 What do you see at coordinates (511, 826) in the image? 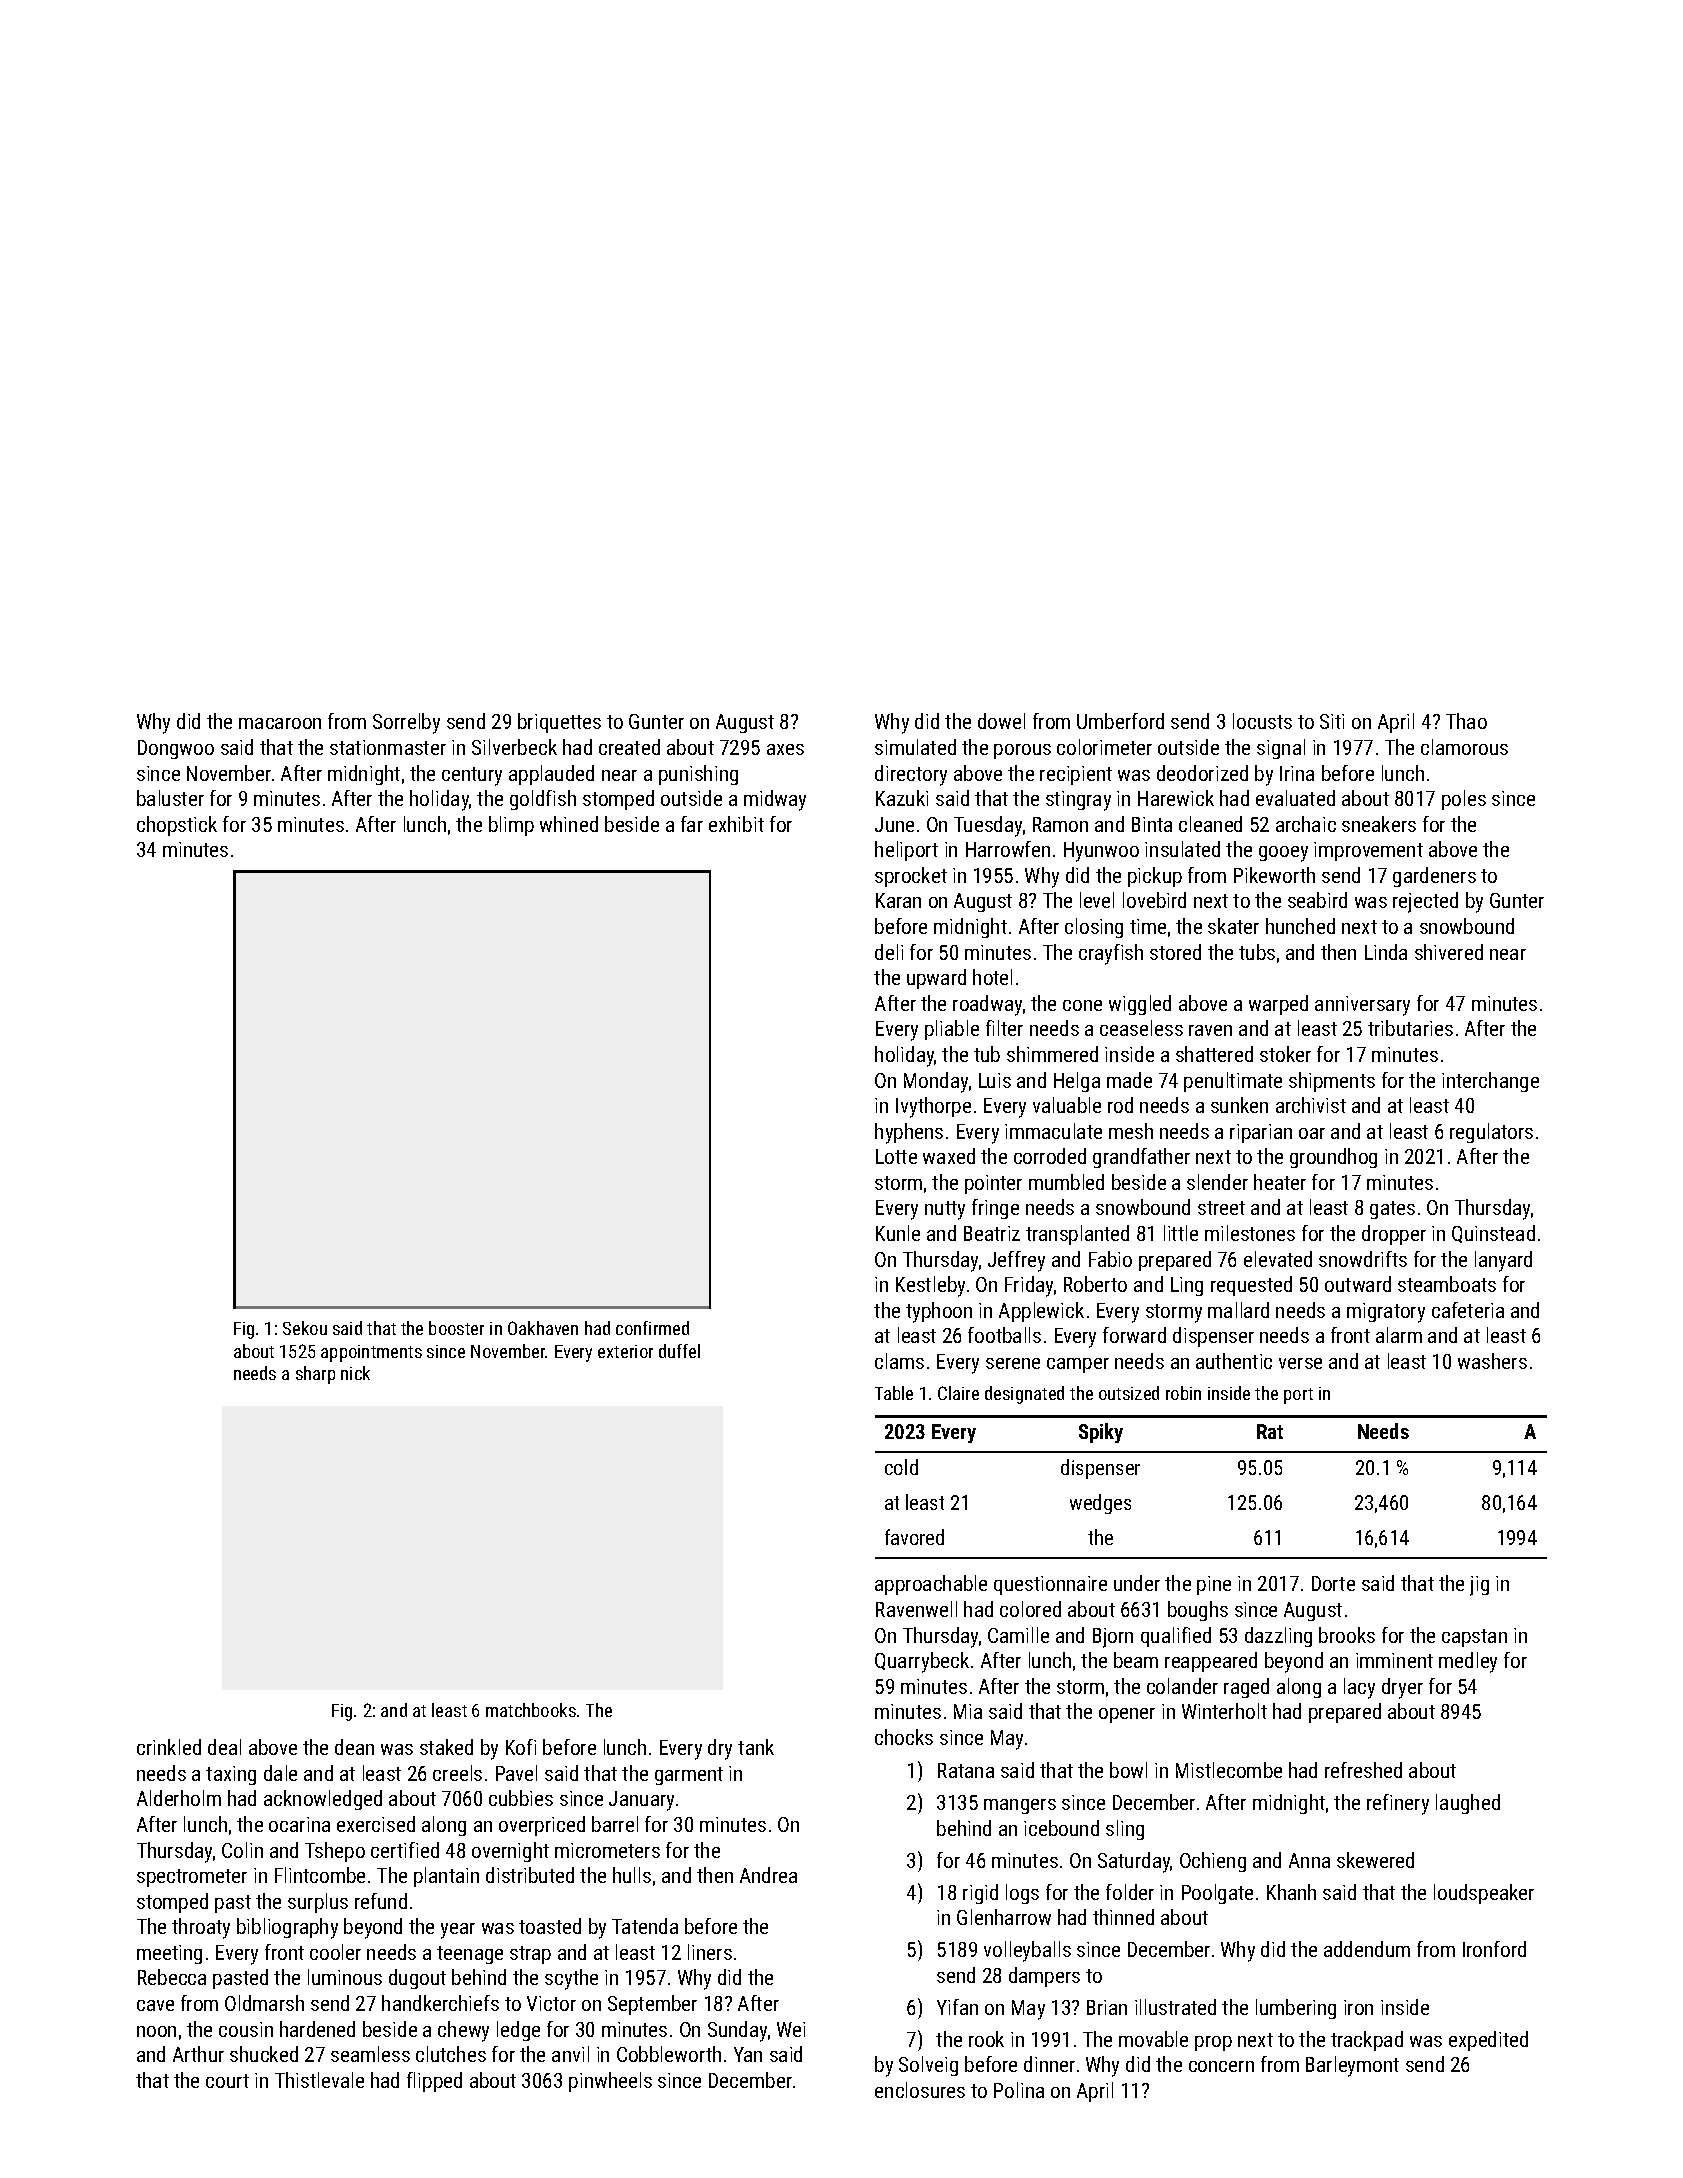
I see `blimp` at bounding box center [511, 826].
